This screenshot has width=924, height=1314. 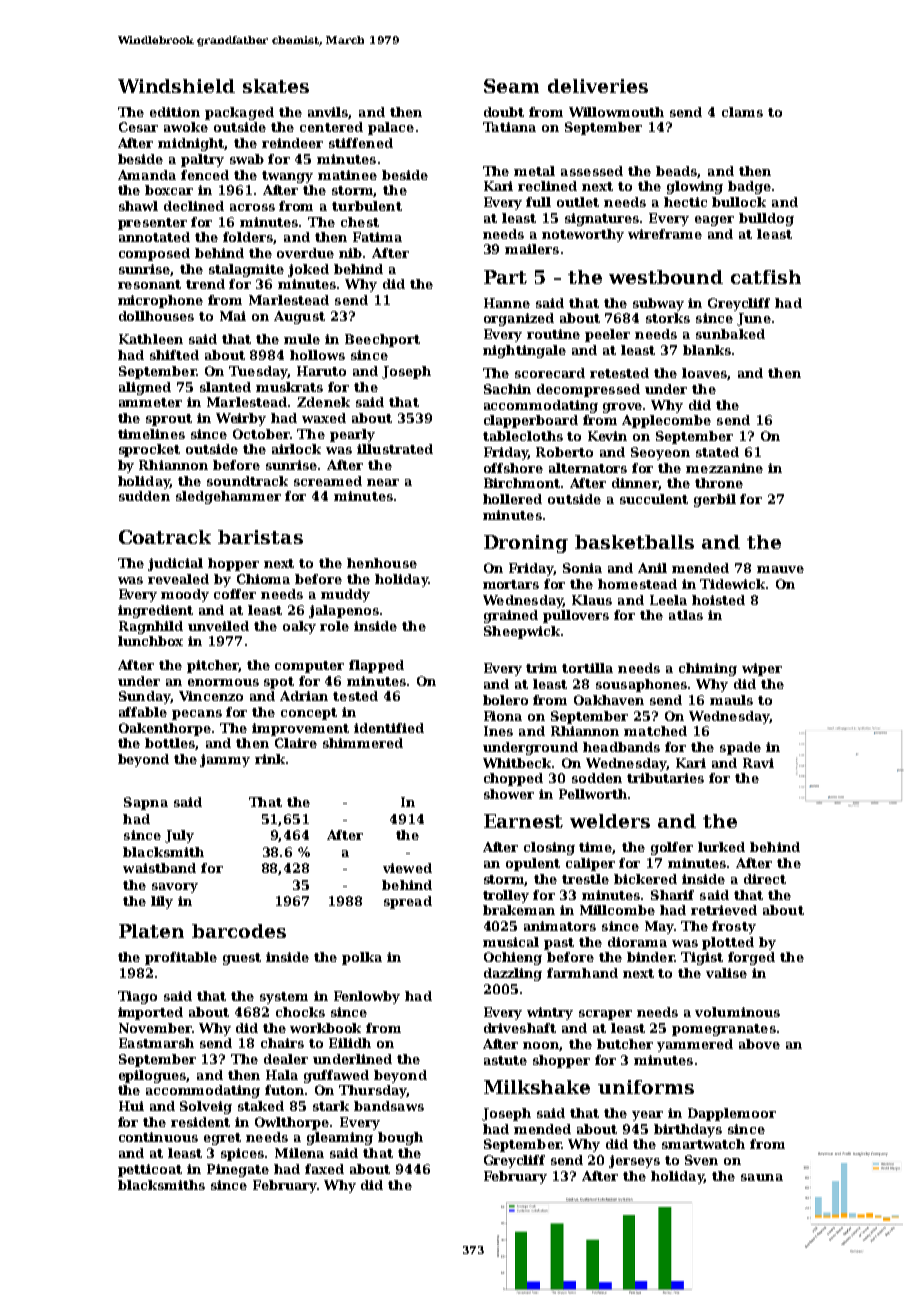 I want to click on Sharif, so click(x=672, y=895).
